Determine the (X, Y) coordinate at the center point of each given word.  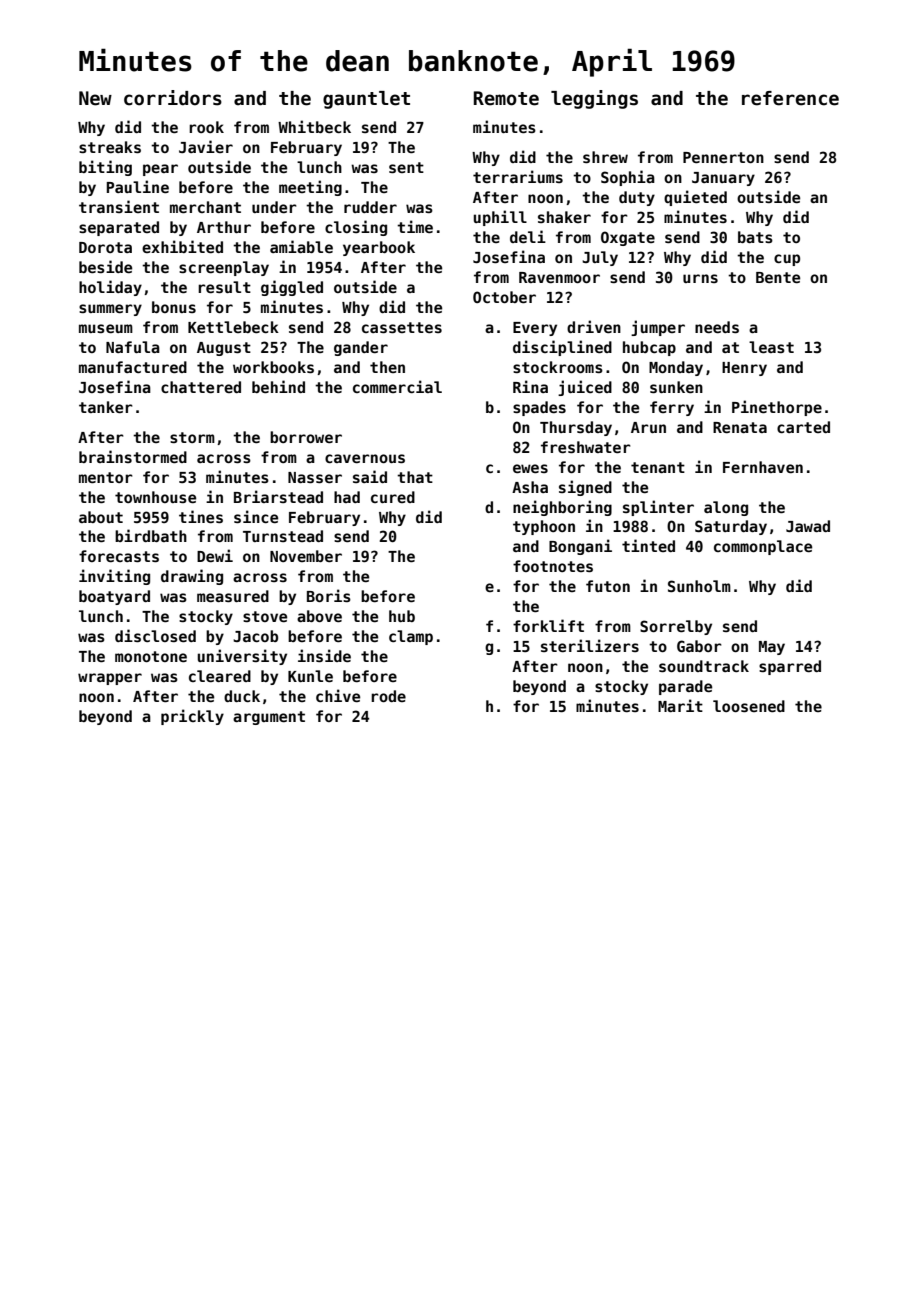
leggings (594, 99)
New (95, 98)
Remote (506, 98)
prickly (192, 717)
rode (388, 696)
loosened (749, 706)
